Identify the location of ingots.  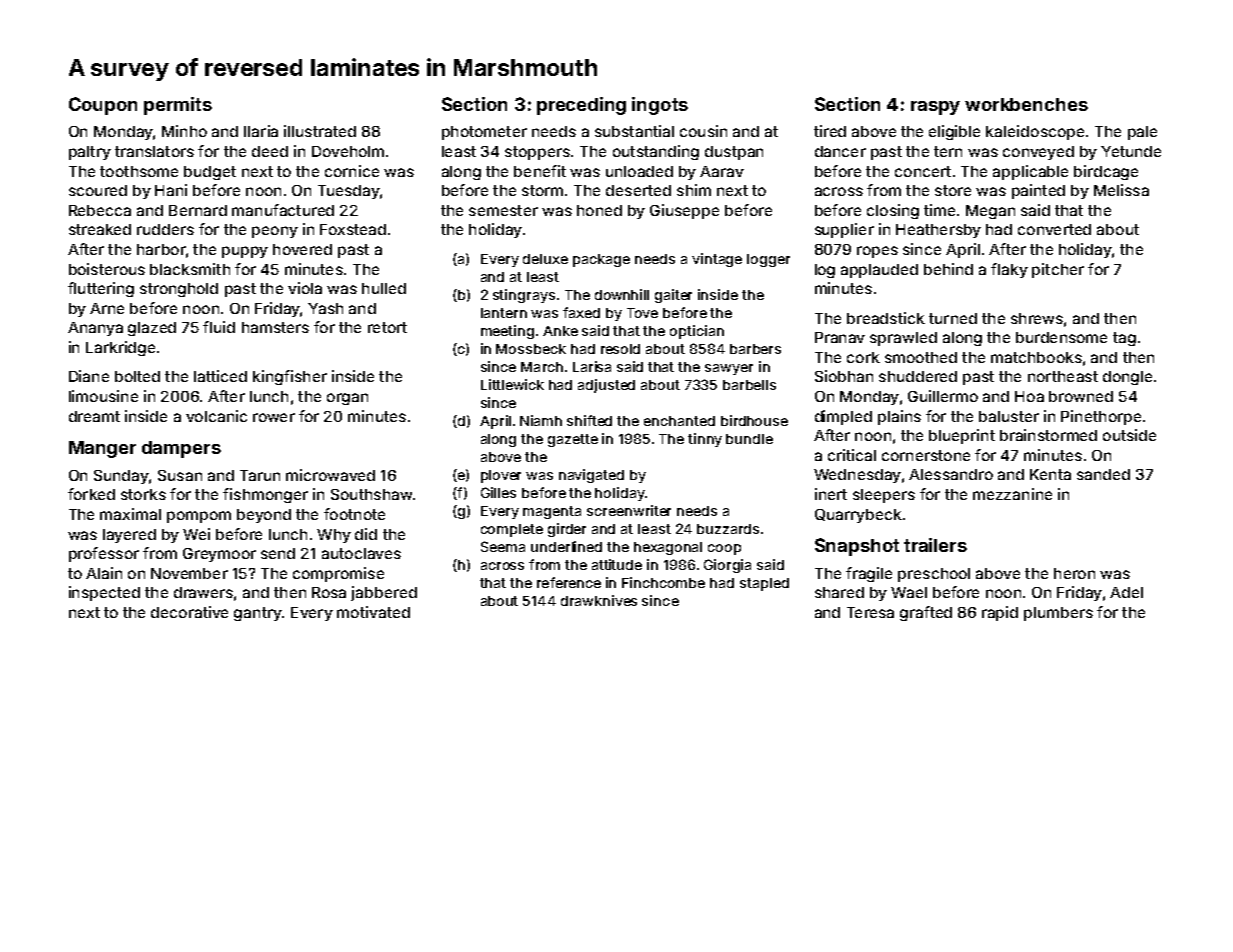
(660, 106).
